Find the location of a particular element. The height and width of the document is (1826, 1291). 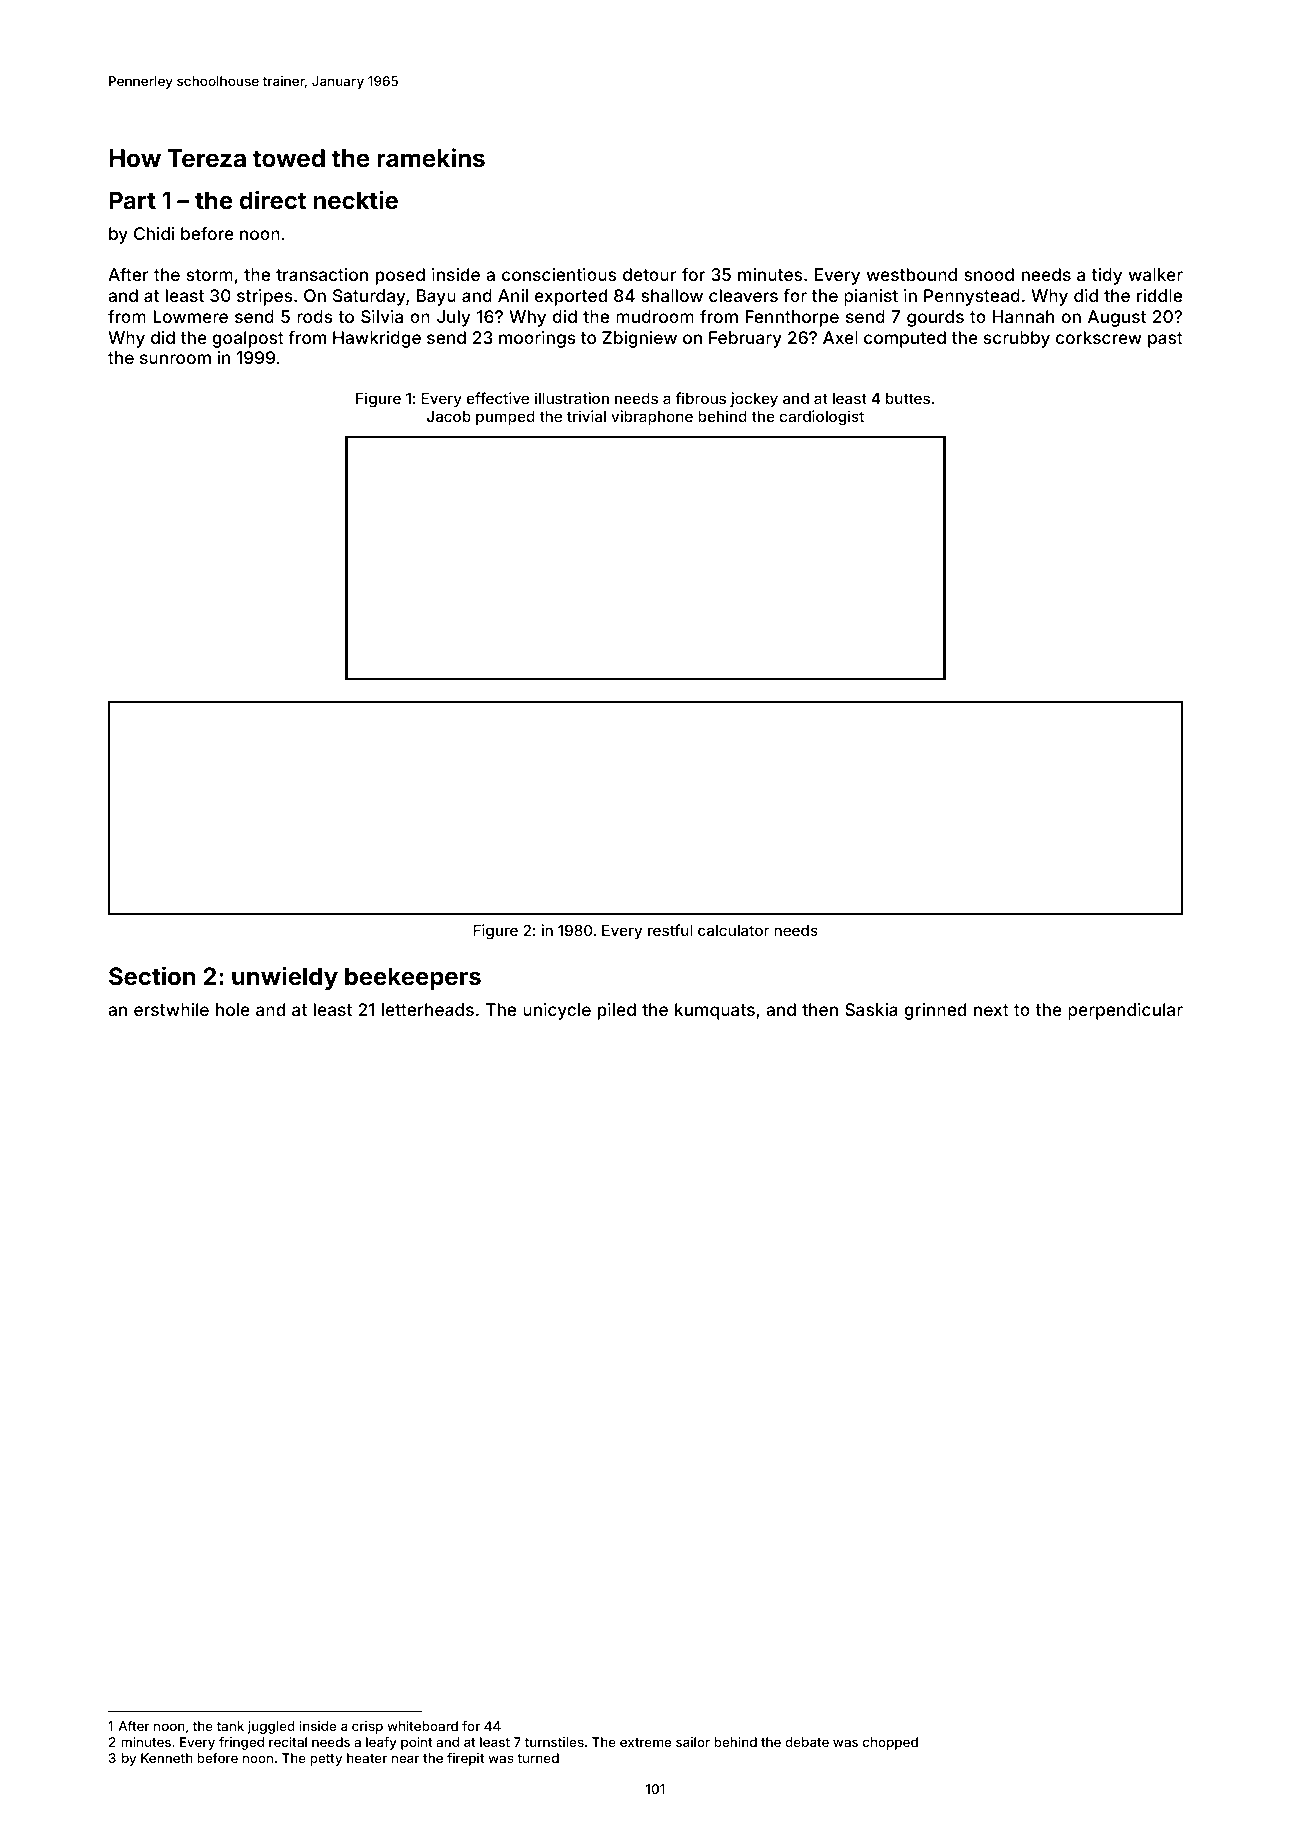

walker is located at coordinates (1156, 274).
